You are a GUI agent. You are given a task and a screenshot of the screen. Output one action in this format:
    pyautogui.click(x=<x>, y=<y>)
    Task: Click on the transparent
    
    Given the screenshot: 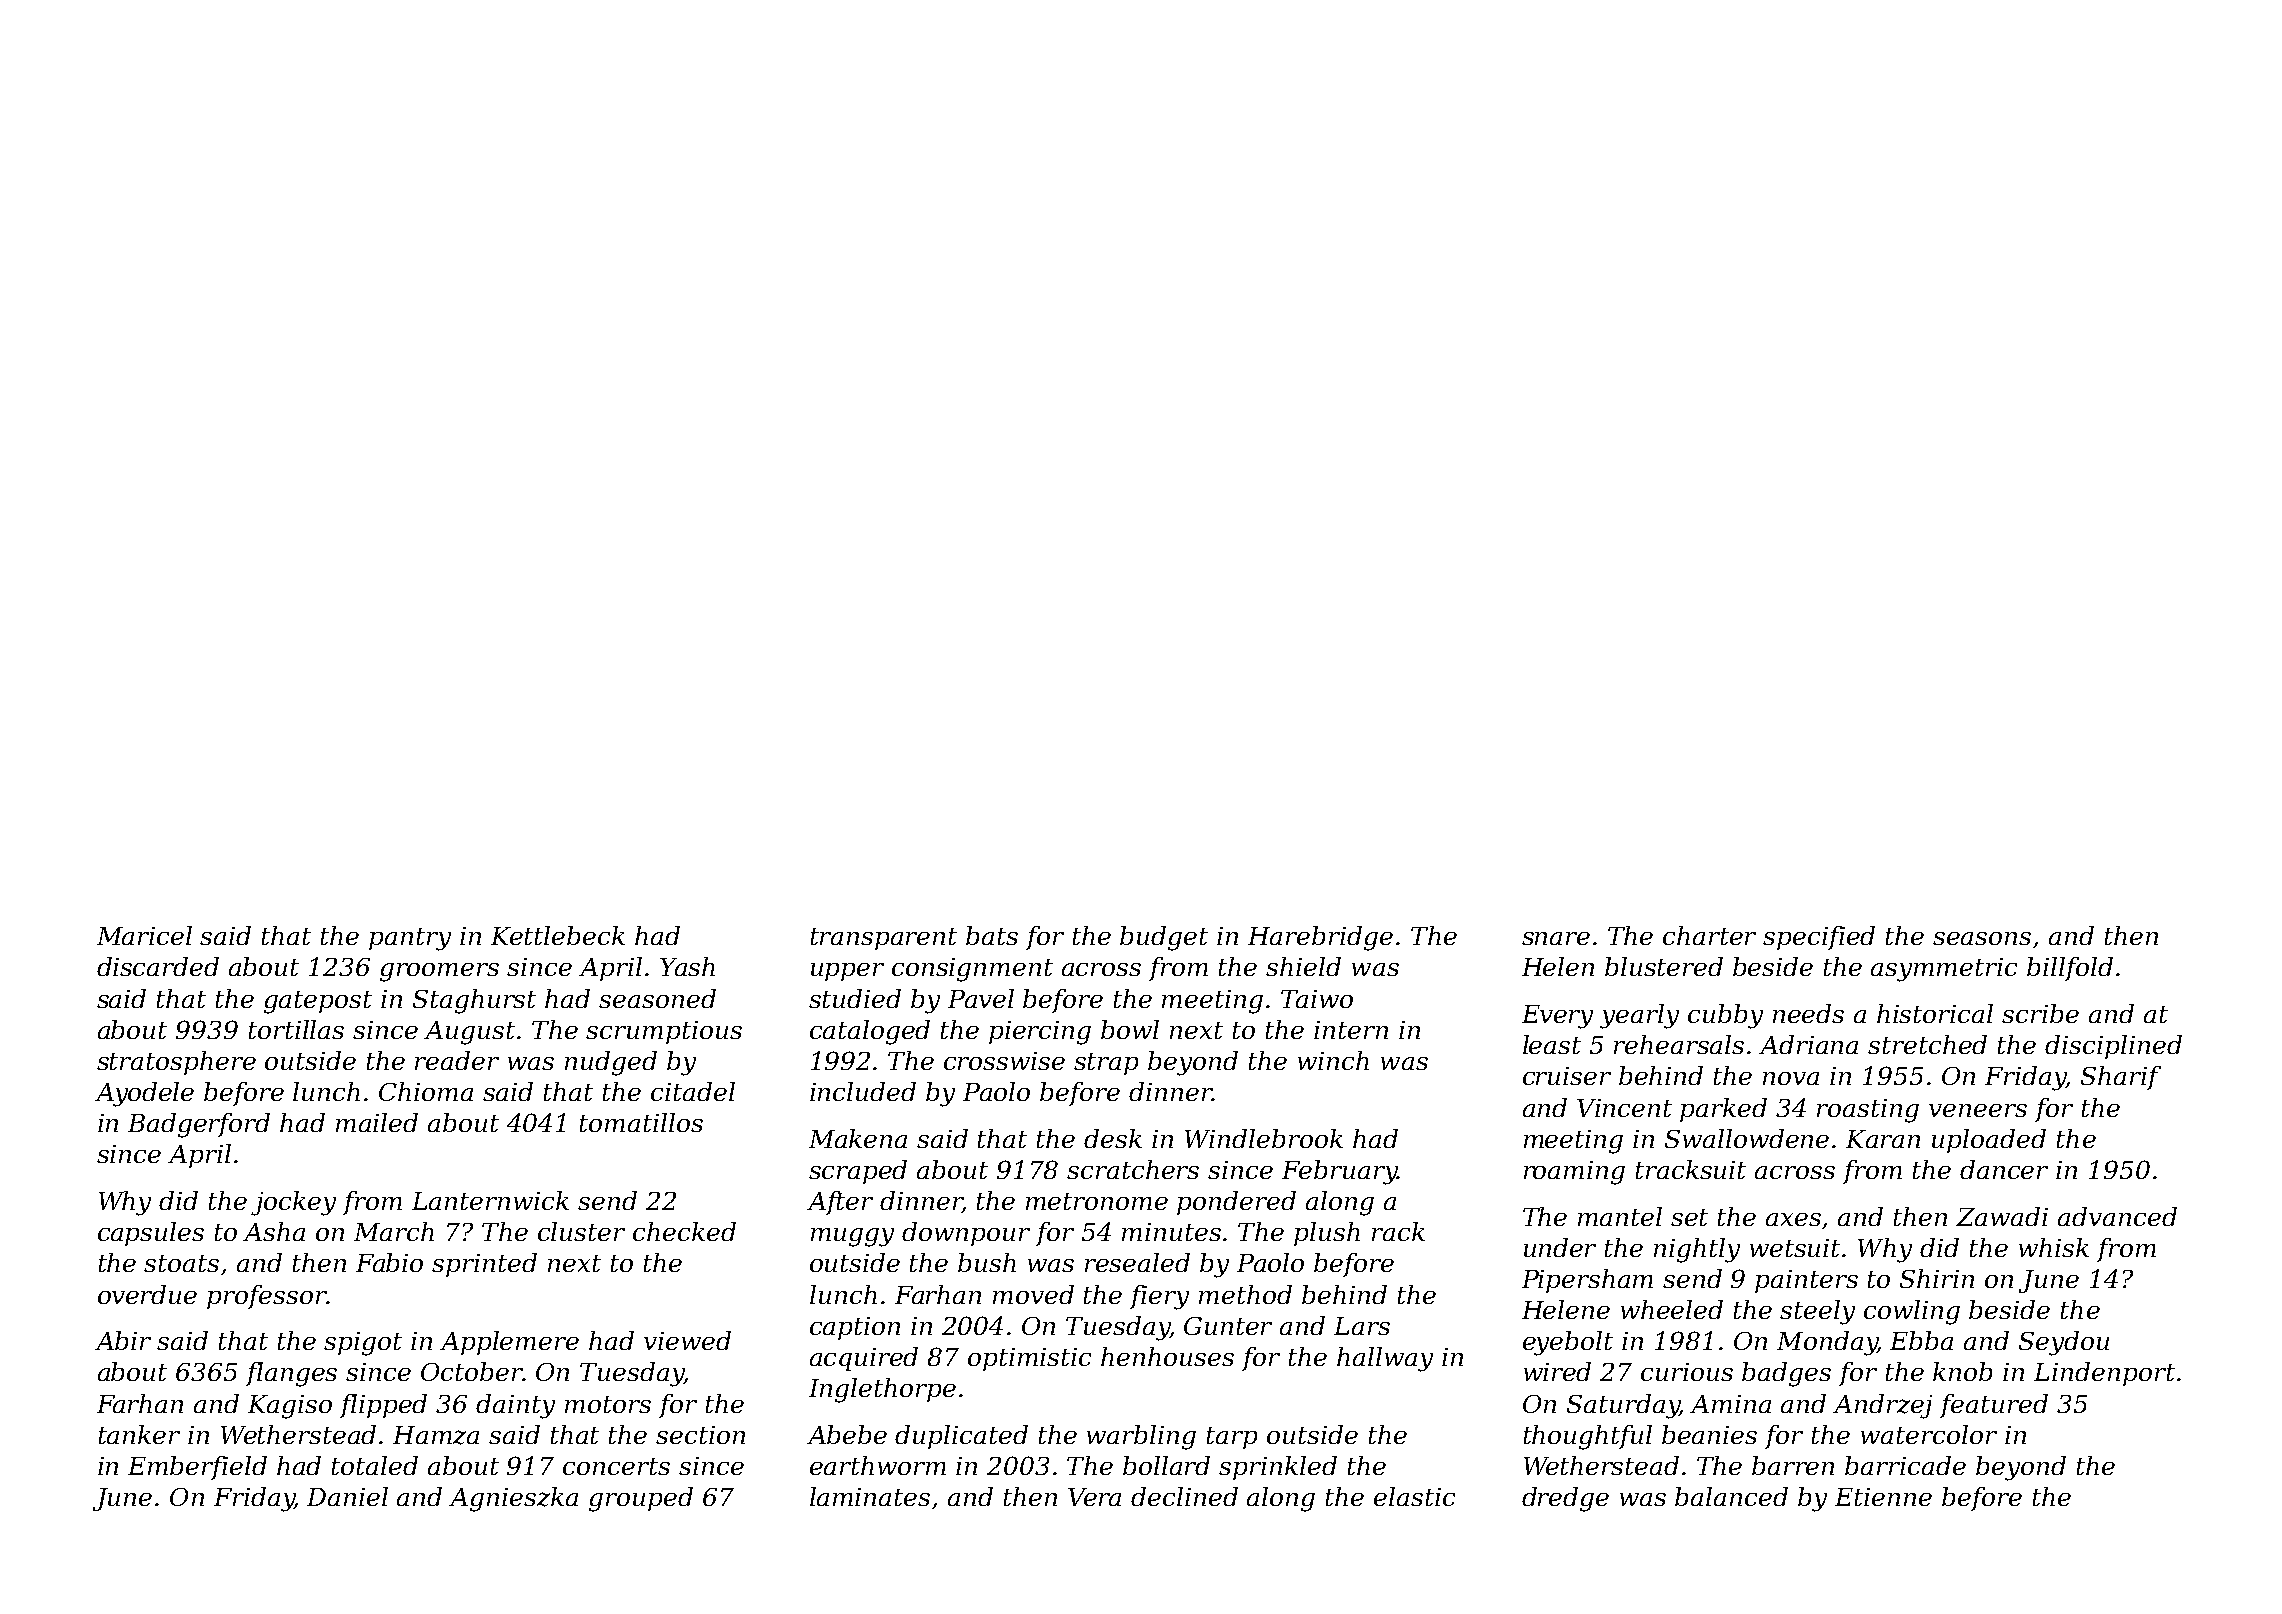 What is the action you would take?
    pyautogui.click(x=884, y=939)
